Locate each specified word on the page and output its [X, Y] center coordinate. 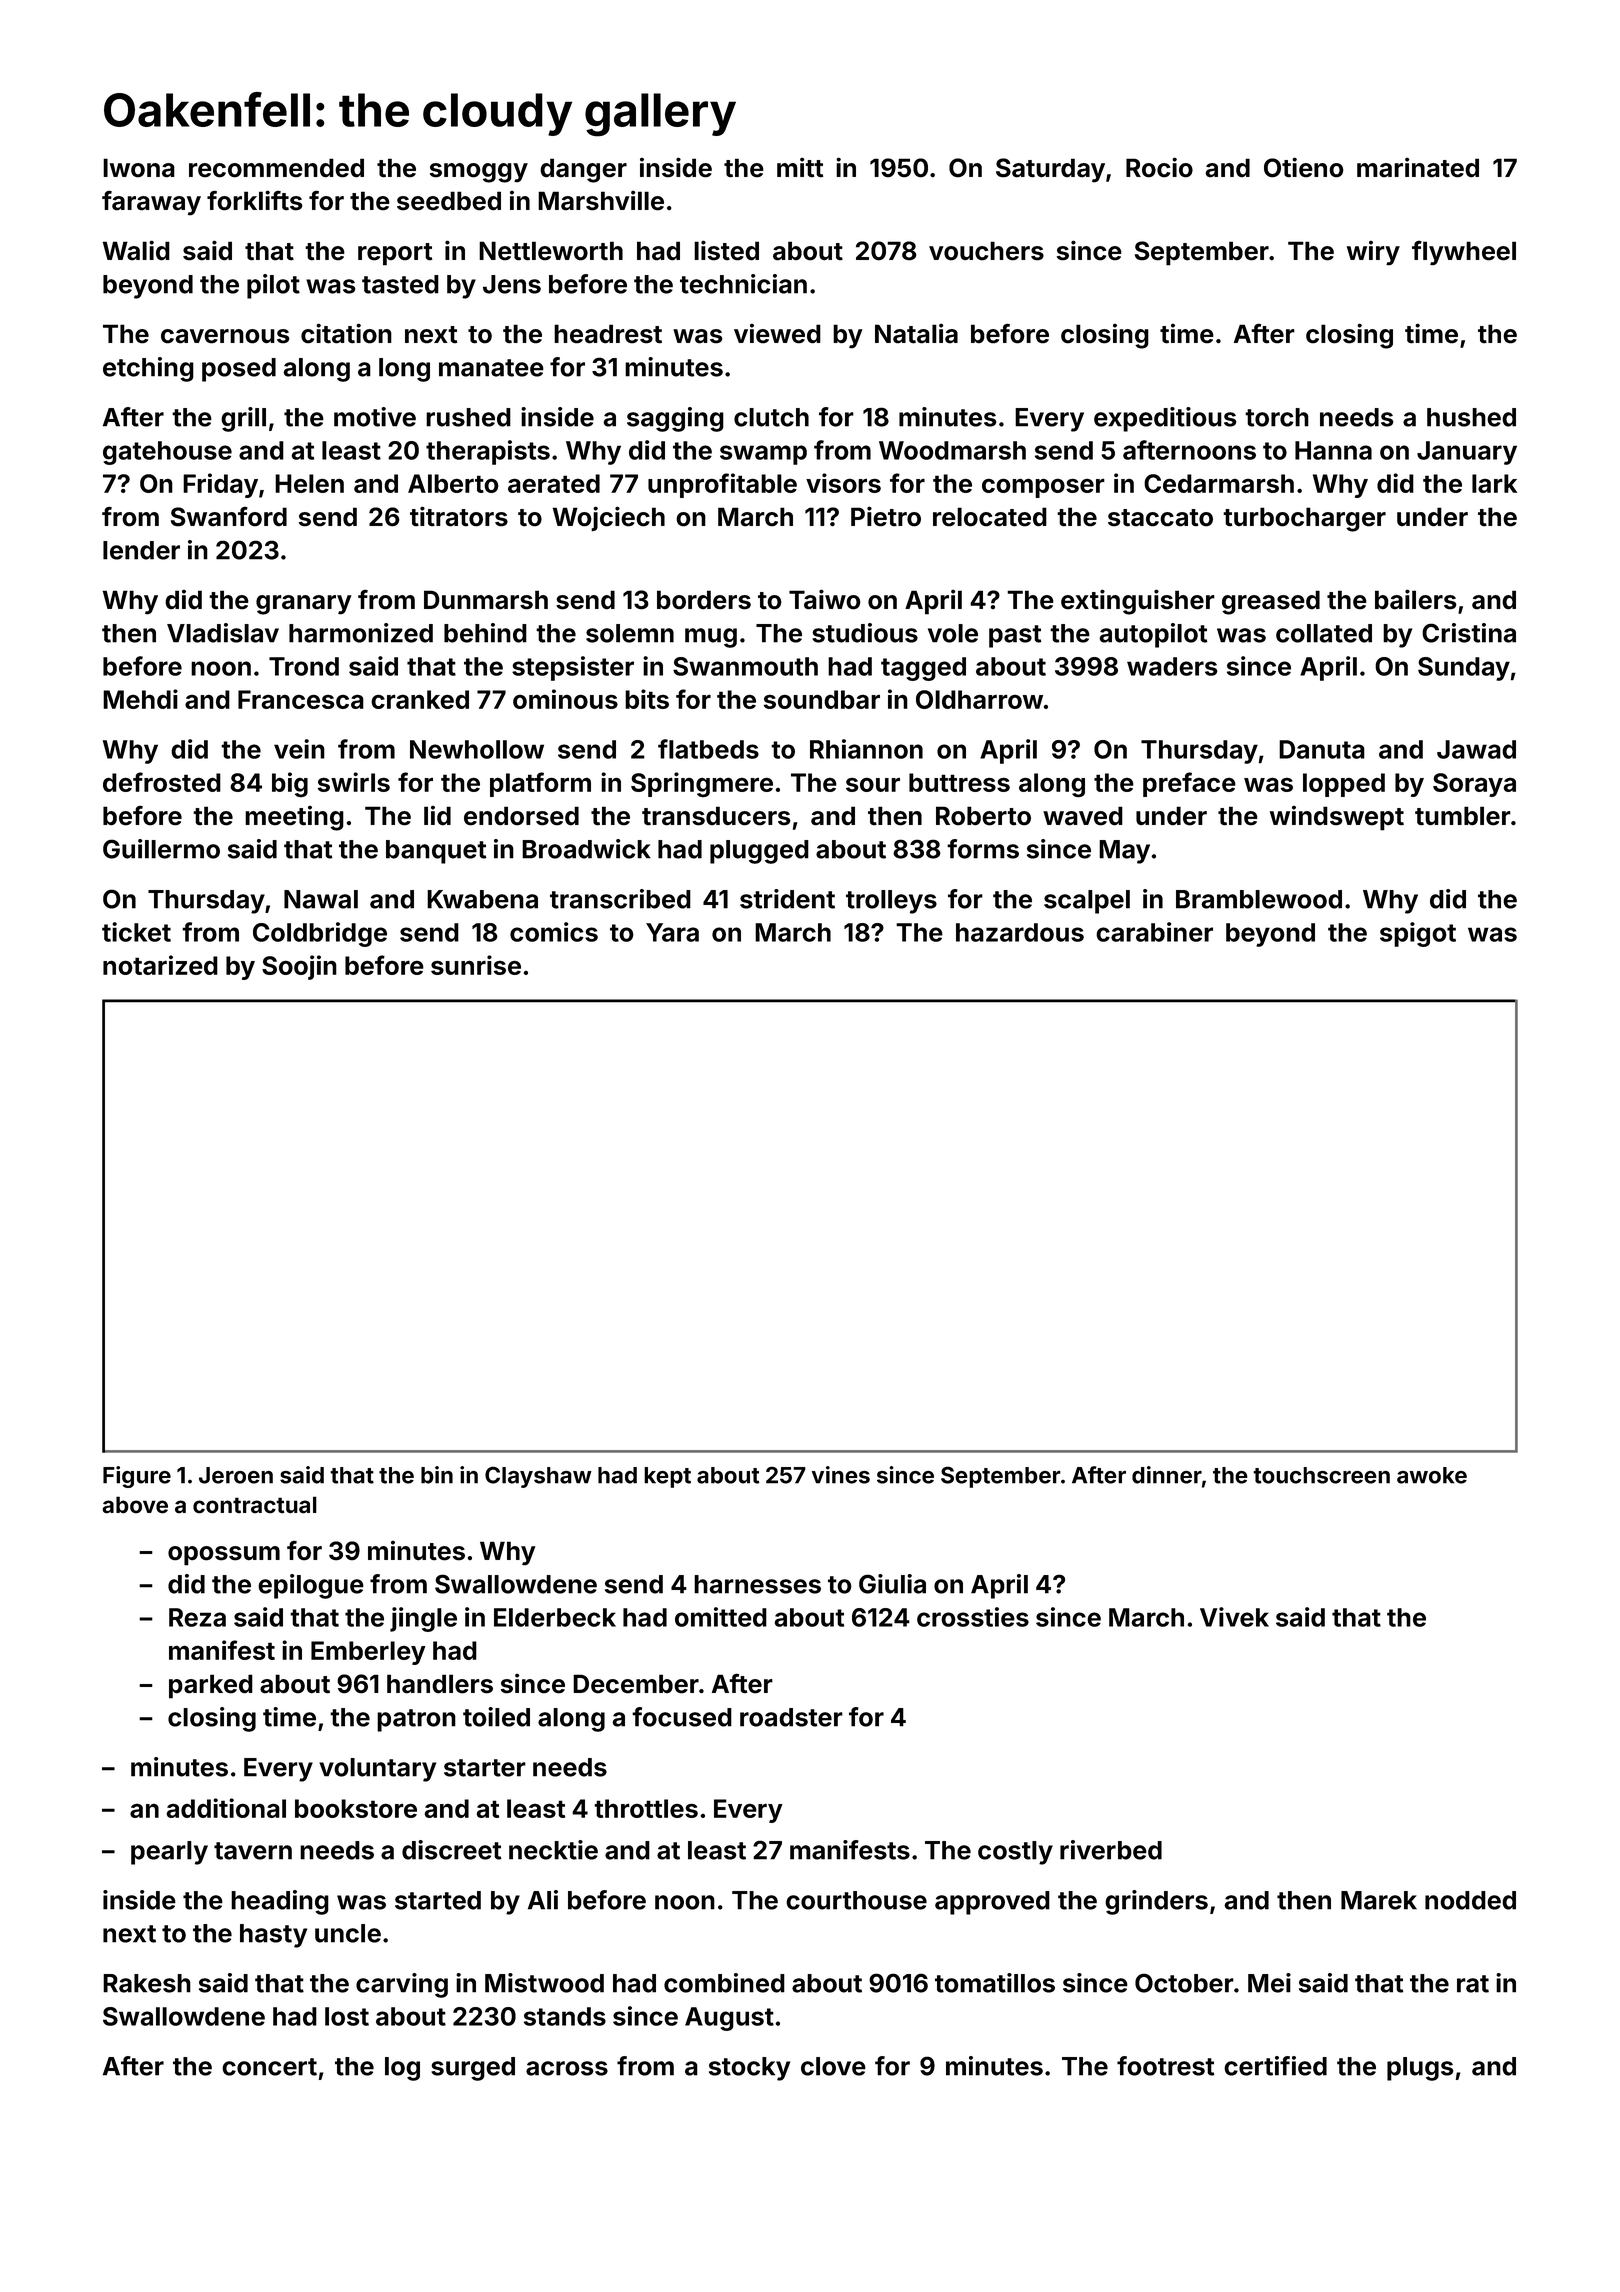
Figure [137, 1477]
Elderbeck [555, 1617]
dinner [1167, 1475]
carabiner [1154, 932]
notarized [160, 965]
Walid [136, 250]
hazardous [1020, 932]
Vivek [1234, 1617]
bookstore [356, 1808]
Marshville [601, 200]
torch [1277, 417]
